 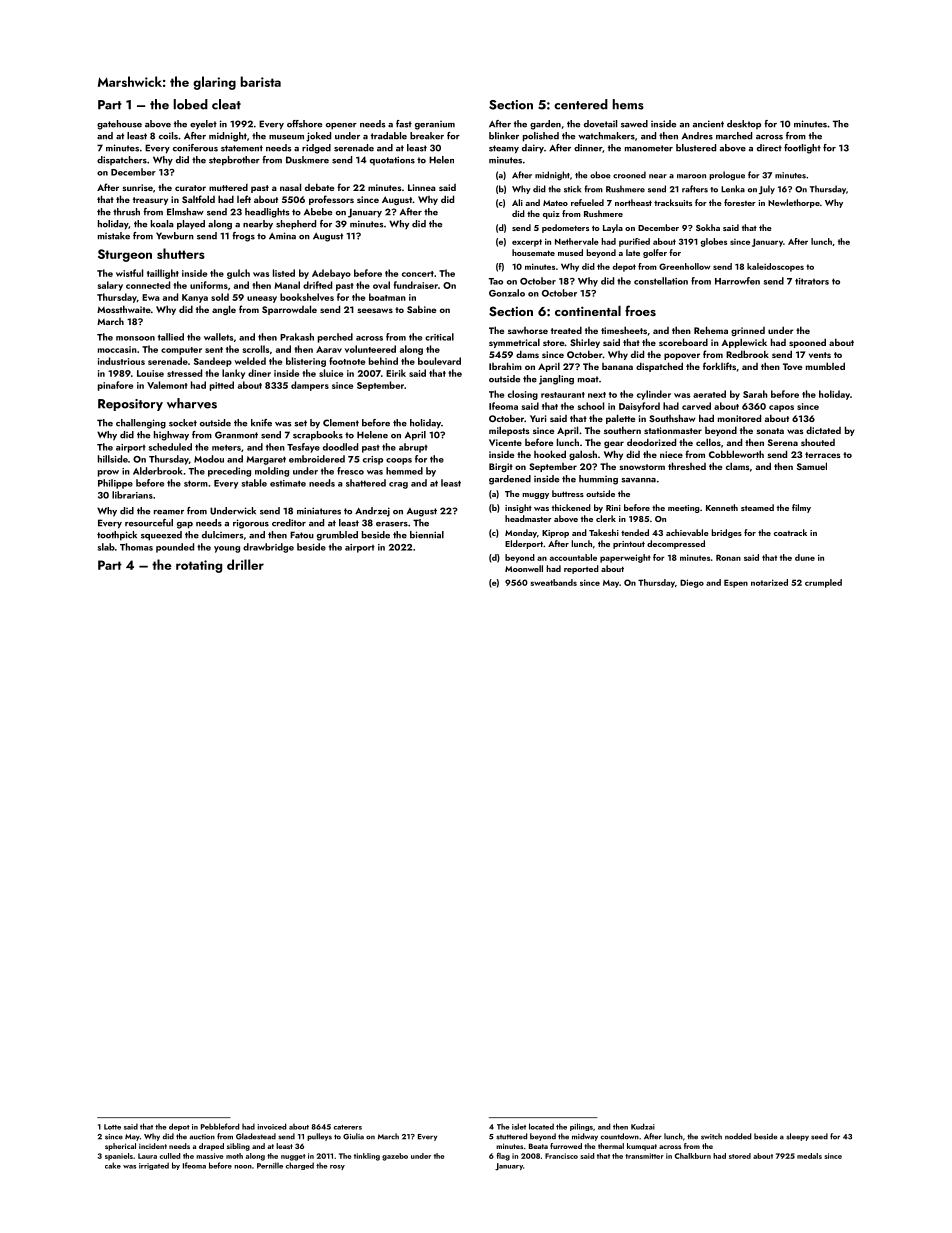 I want to click on Diego, so click(x=692, y=583).
